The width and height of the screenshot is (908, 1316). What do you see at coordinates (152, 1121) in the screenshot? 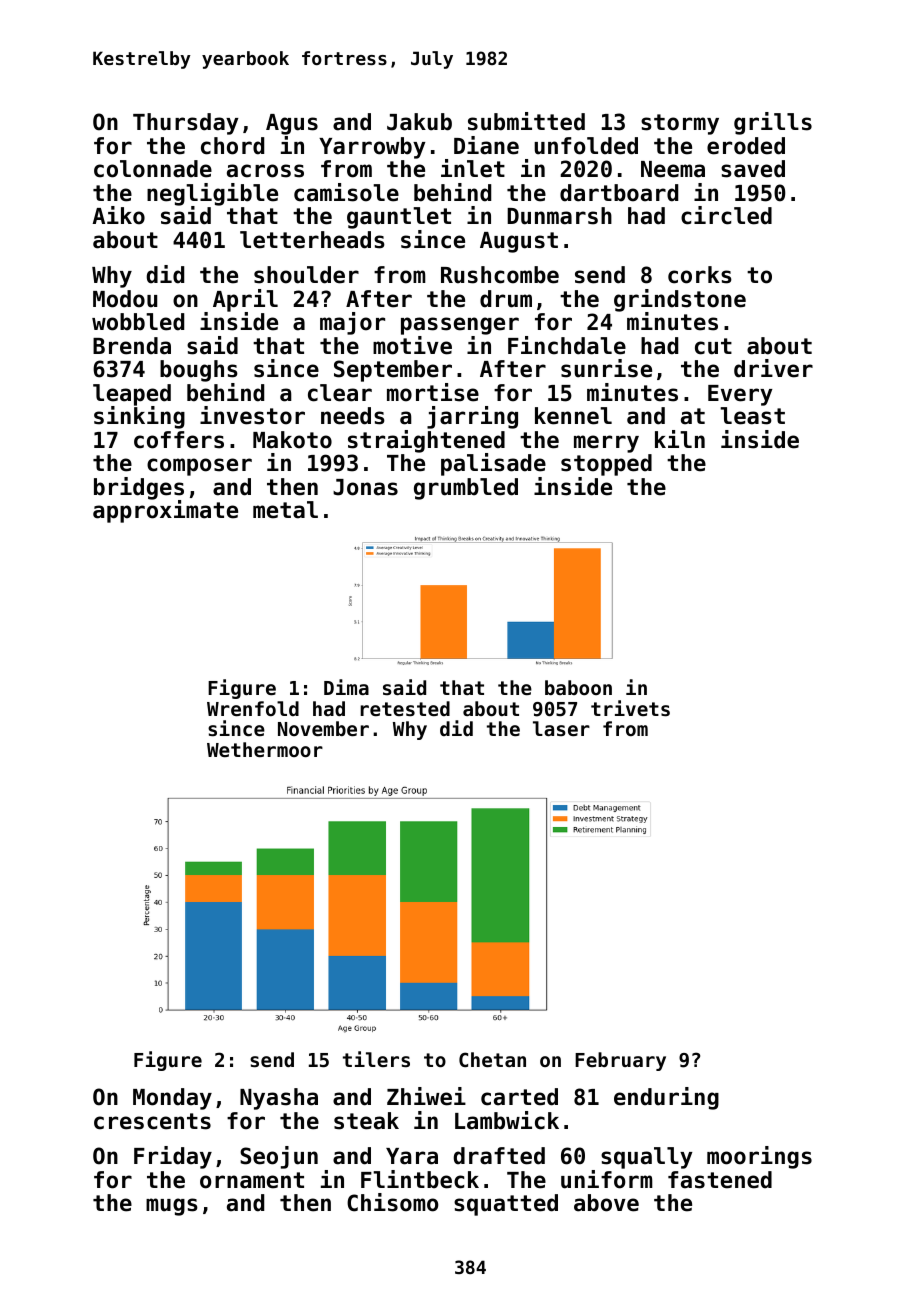
I see `crescents` at bounding box center [152, 1121].
